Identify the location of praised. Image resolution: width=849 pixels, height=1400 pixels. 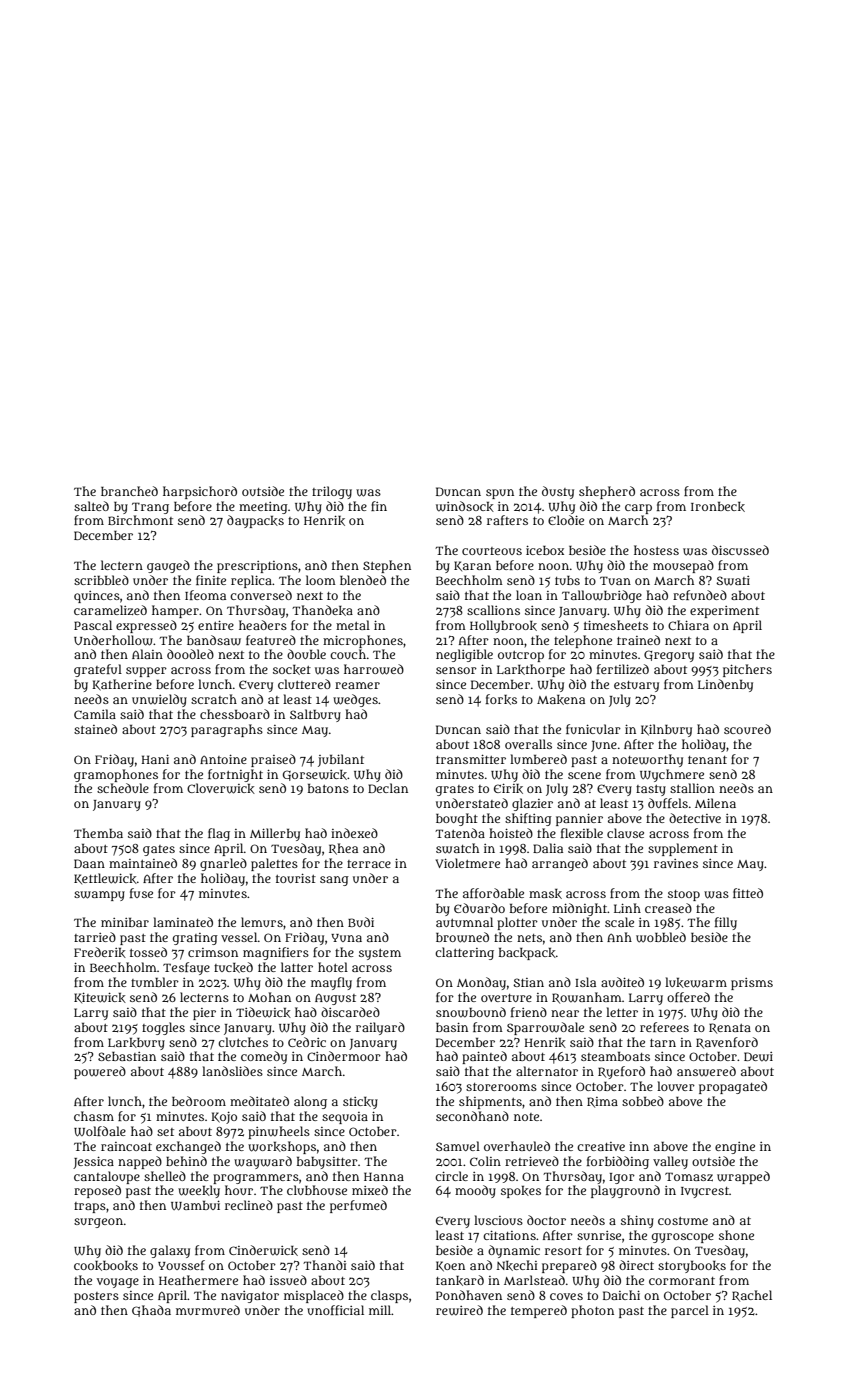
(273, 760).
